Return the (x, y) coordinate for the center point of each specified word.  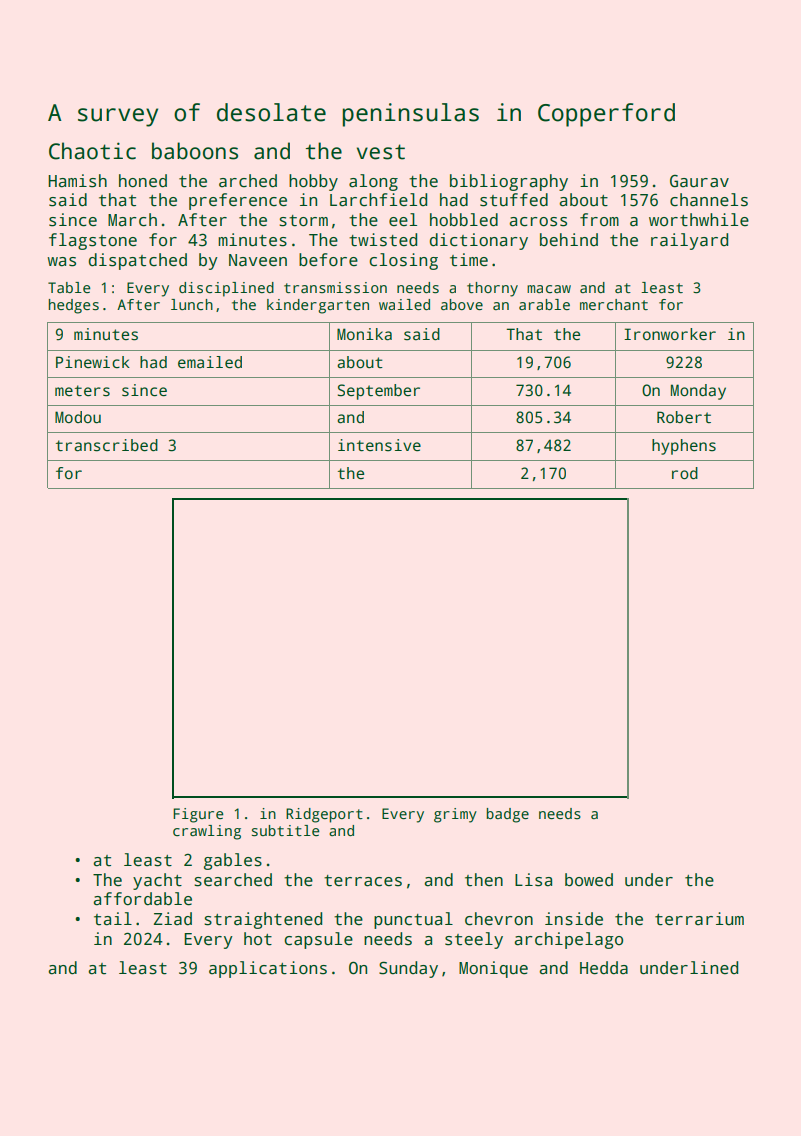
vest (381, 152)
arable (544, 304)
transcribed (107, 445)
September (379, 392)
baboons (195, 151)
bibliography (509, 182)
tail (113, 919)
